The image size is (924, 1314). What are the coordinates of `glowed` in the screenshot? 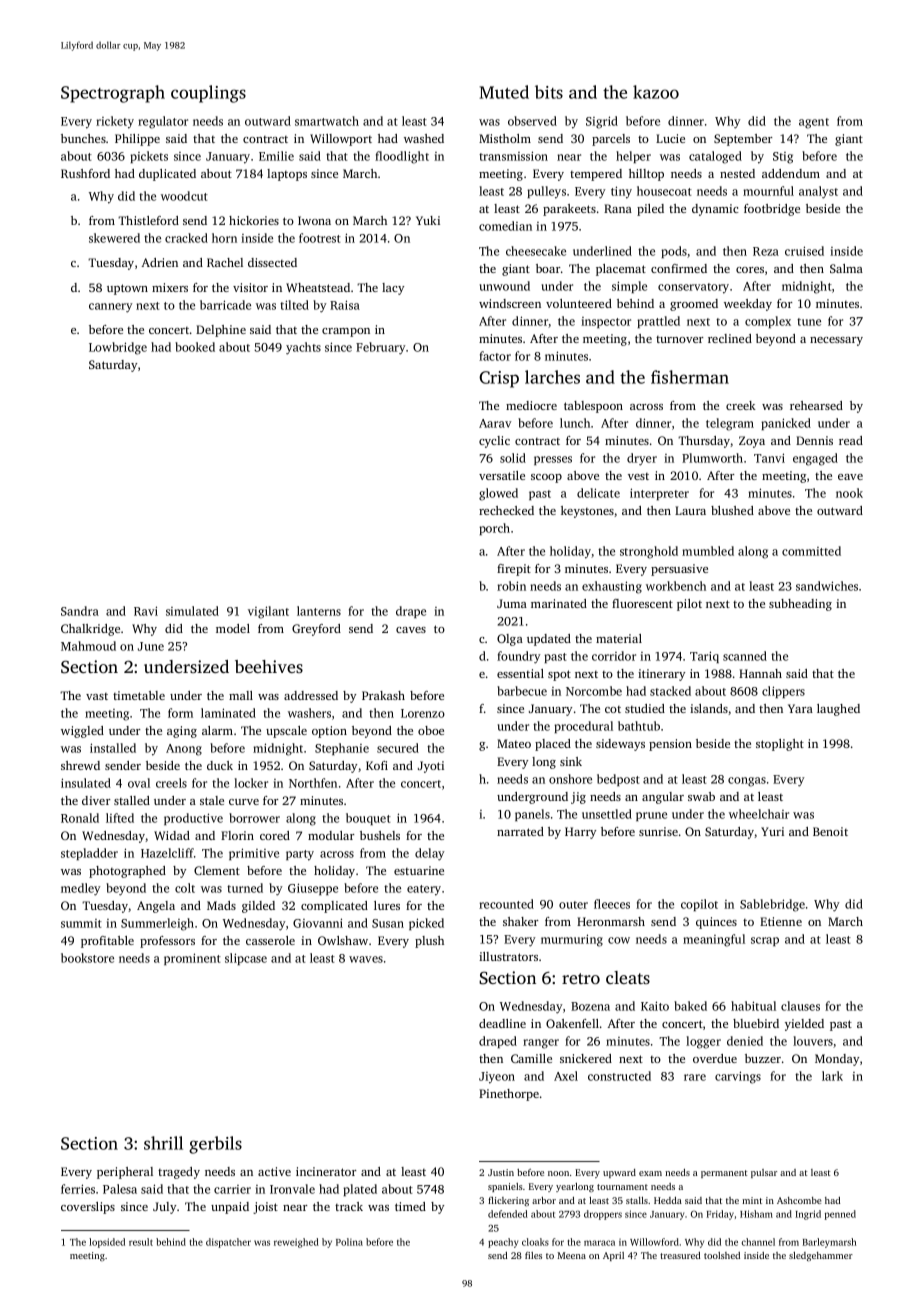 It's located at (498, 494).
